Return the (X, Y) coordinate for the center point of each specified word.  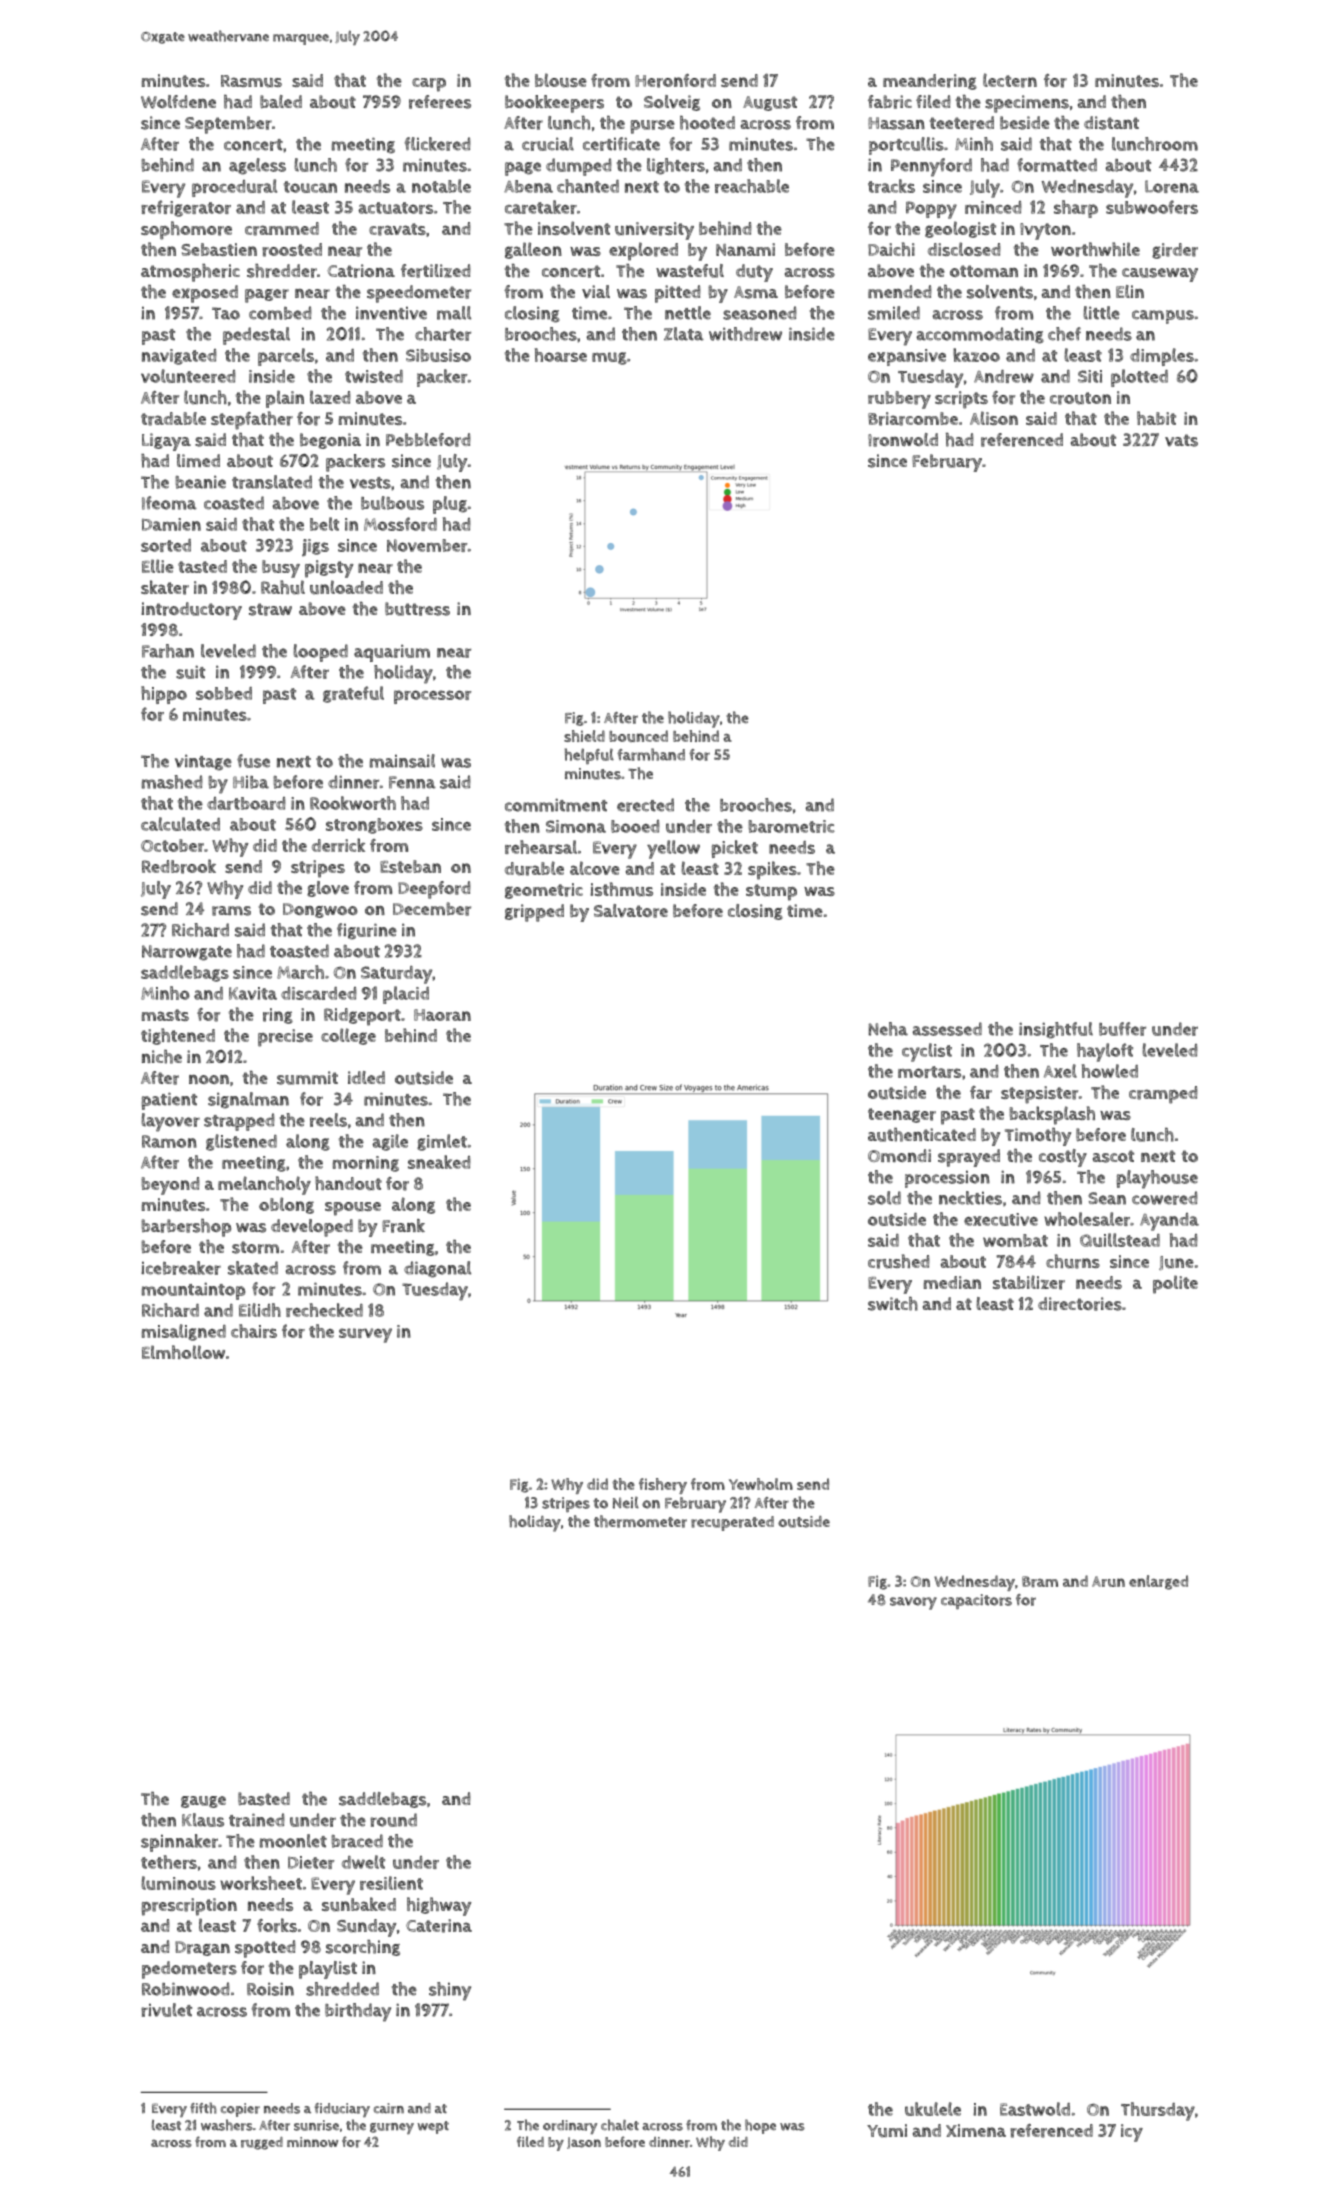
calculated (180, 824)
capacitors (976, 1601)
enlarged (1158, 1582)
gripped (534, 913)
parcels (286, 357)
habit (1156, 418)
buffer (1122, 1029)
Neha (888, 1029)
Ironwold (903, 440)
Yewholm (761, 1484)
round (393, 1820)
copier (240, 2110)
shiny (450, 1991)
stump (771, 892)
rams (231, 911)
